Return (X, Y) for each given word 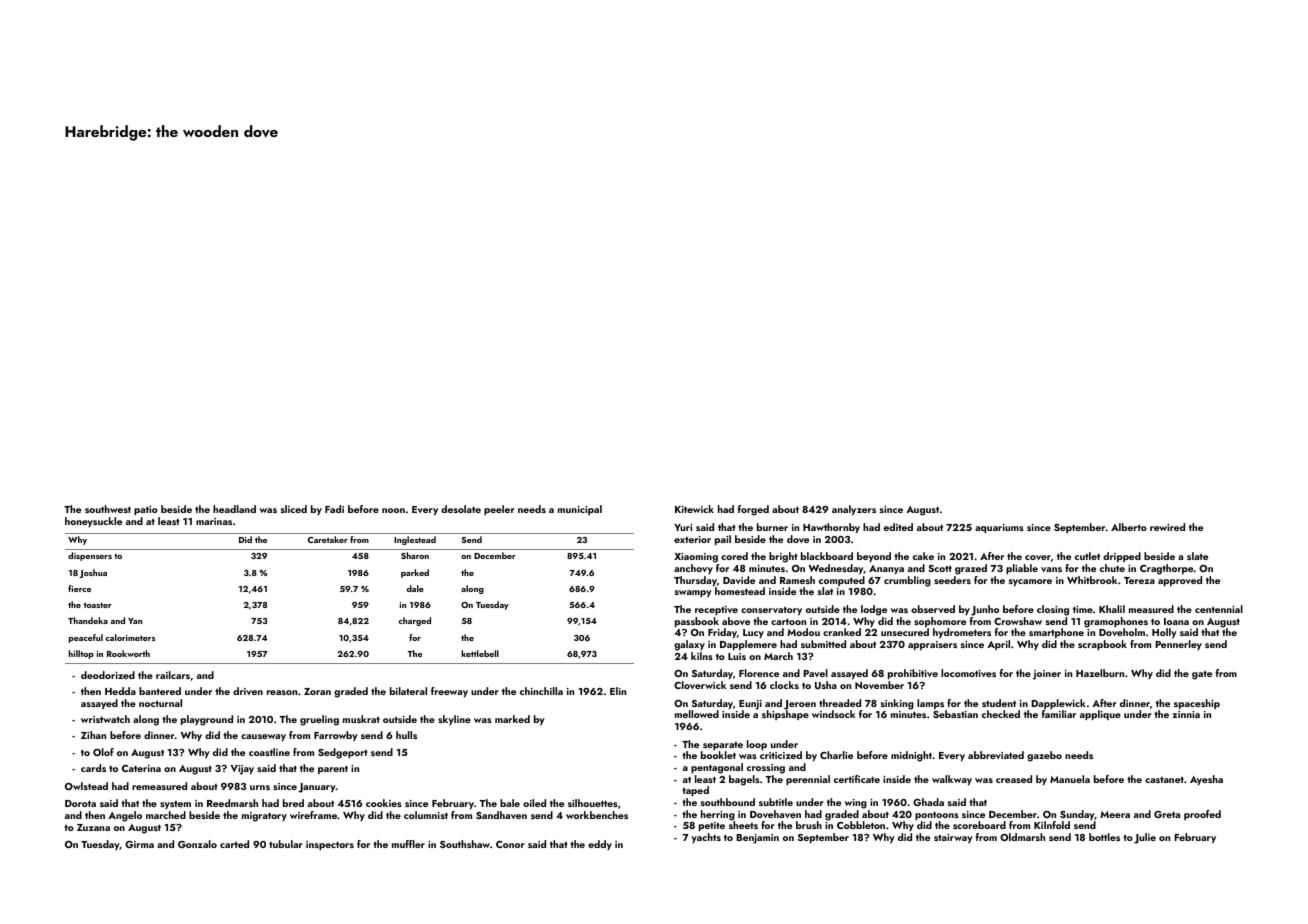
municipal (580, 510)
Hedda (120, 691)
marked (512, 719)
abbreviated (996, 755)
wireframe (313, 815)
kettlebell (480, 653)
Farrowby (336, 736)
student (999, 703)
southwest (108, 509)
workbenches (597, 815)
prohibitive (913, 674)
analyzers (854, 510)
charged (415, 621)
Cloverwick (700, 685)
